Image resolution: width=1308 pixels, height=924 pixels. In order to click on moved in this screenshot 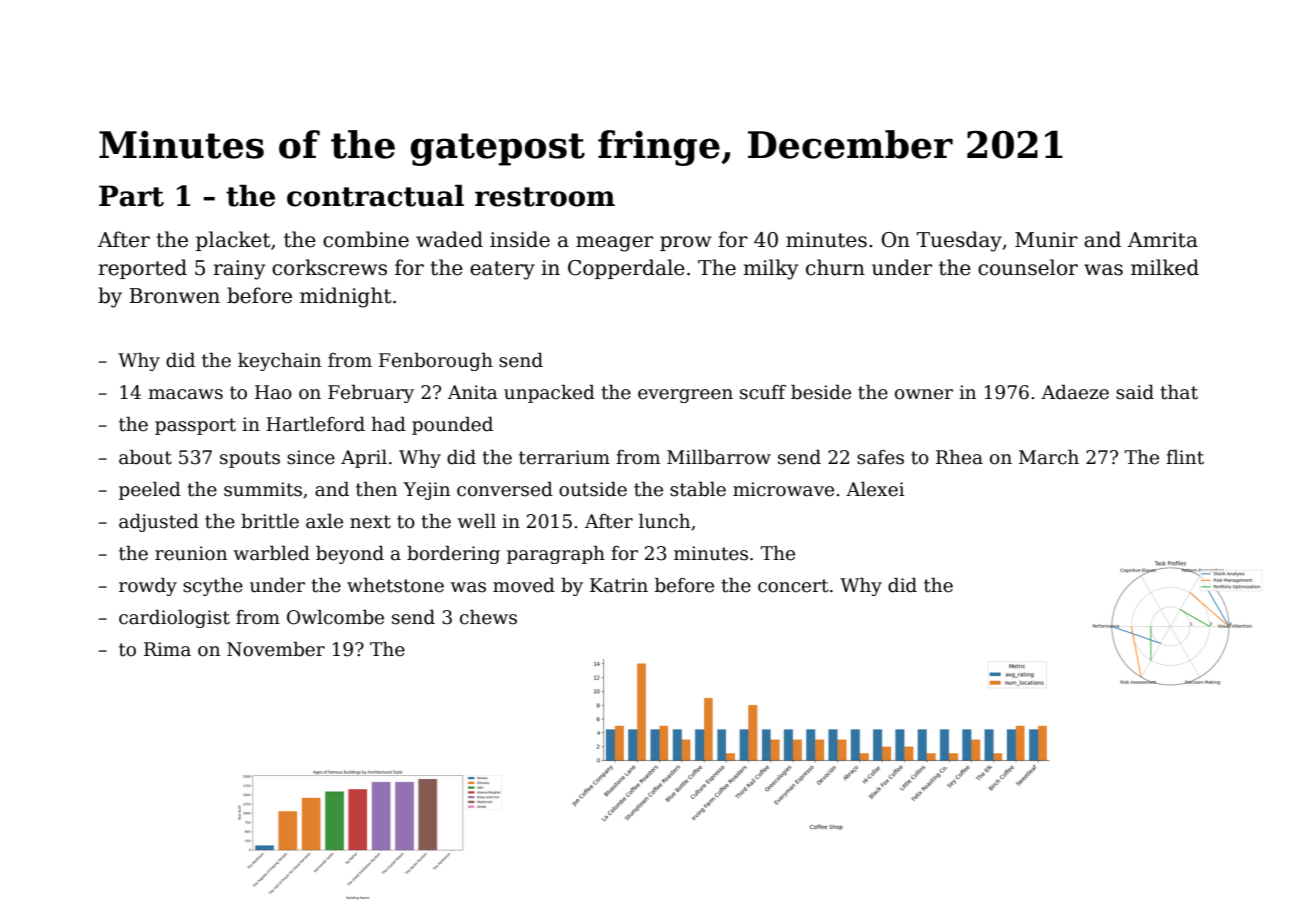, I will do `click(524, 585)`.
